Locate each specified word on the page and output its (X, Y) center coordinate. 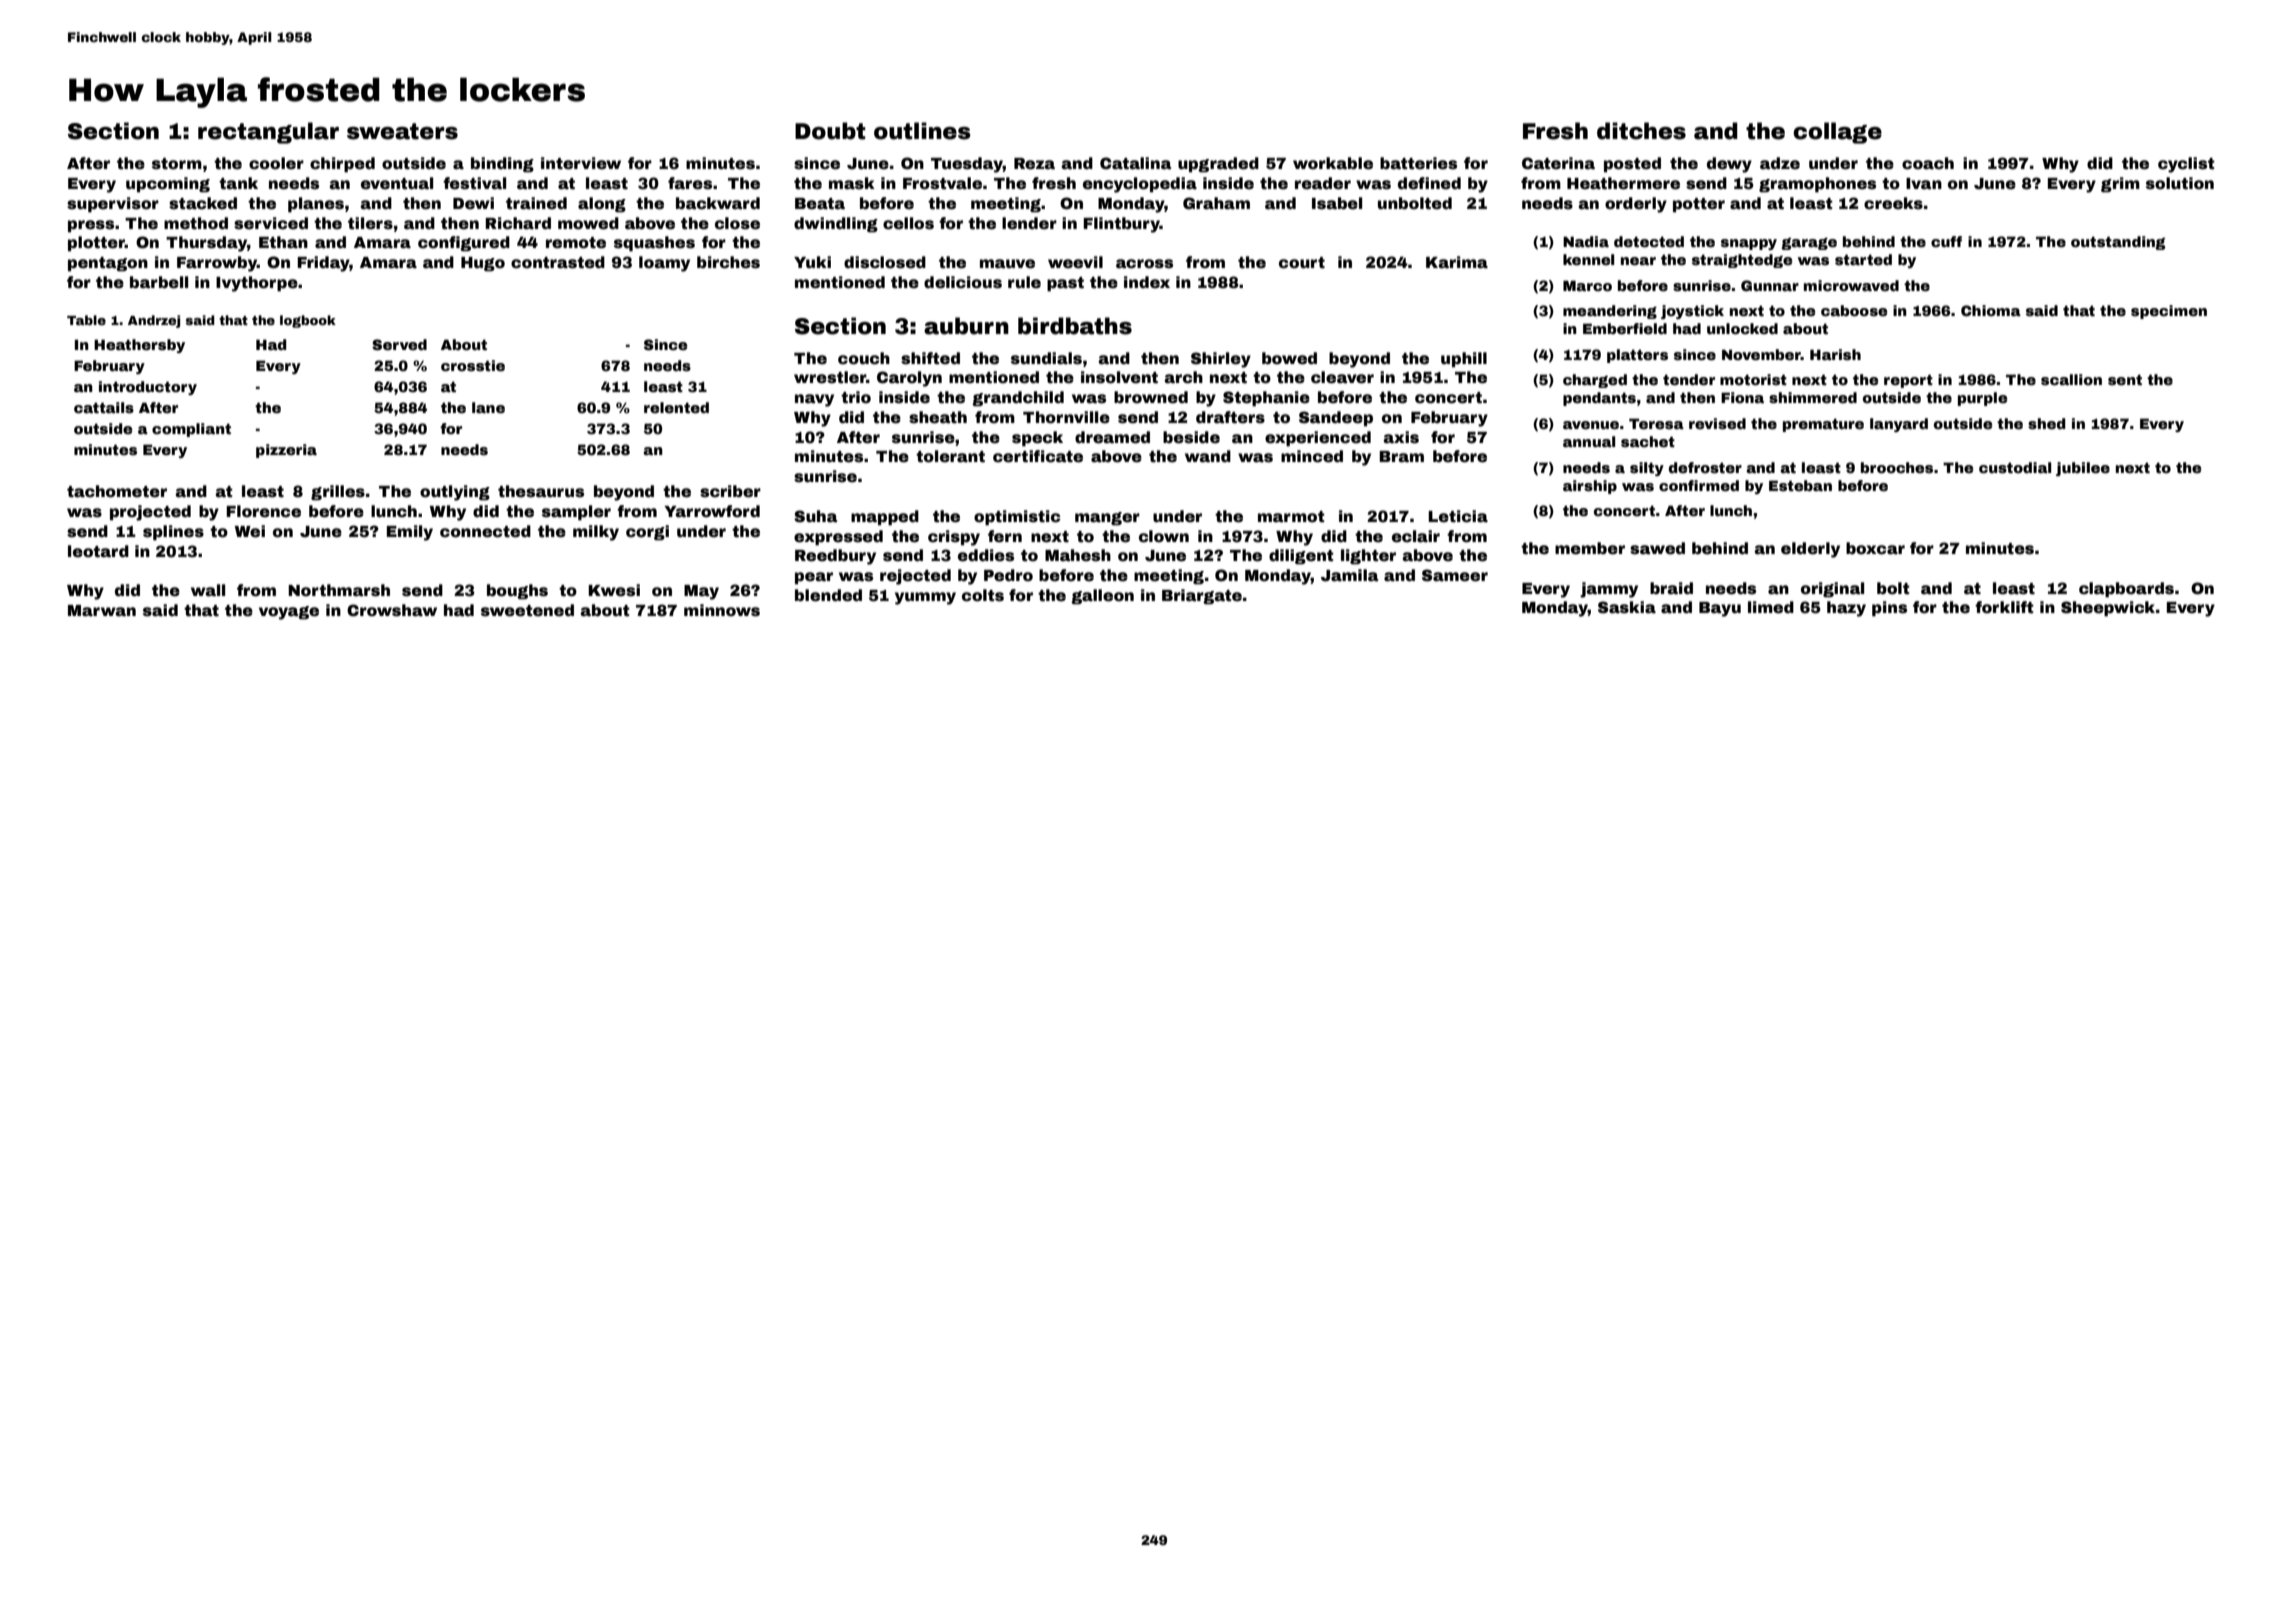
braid (1671, 588)
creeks (1893, 203)
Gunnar (1770, 285)
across (1144, 264)
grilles (338, 493)
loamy (664, 264)
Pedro (1008, 575)
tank (238, 183)
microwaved (1851, 285)
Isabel (1337, 203)
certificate (1038, 456)
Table (86, 320)
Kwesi (614, 590)
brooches (1897, 467)
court (1302, 263)
